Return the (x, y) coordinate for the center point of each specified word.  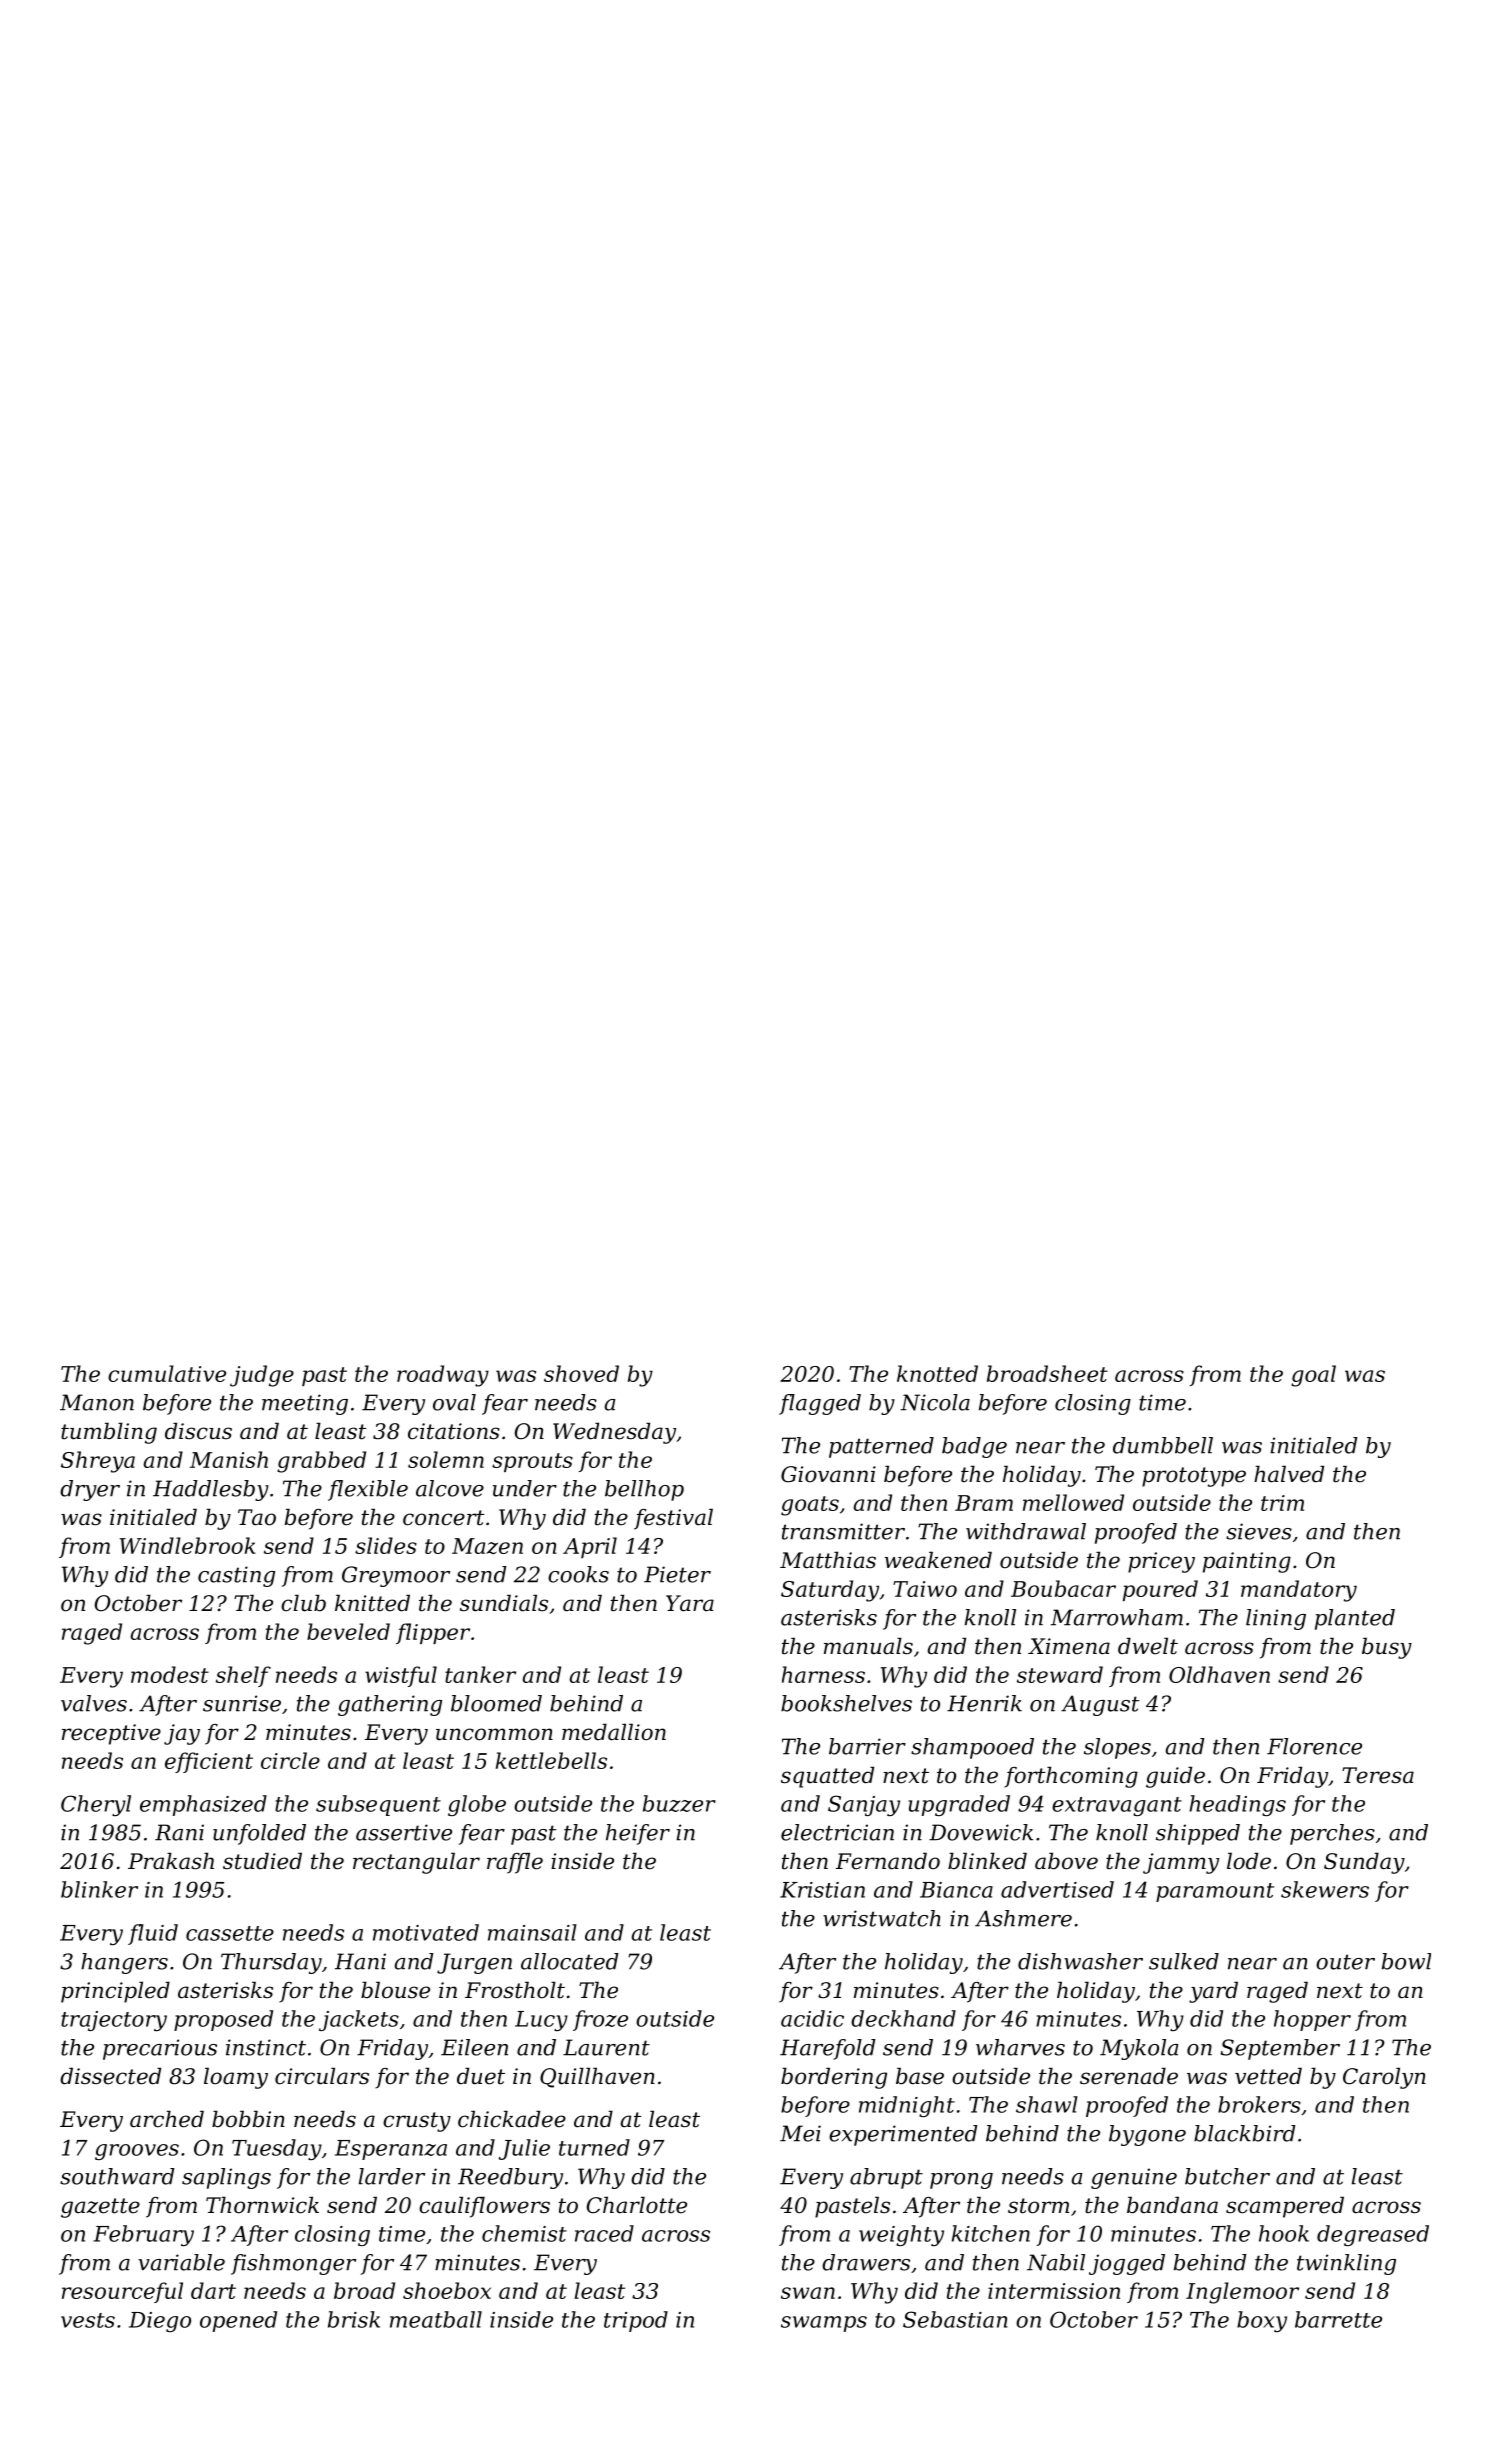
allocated (569, 1961)
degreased (1373, 2235)
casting (236, 1576)
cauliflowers (484, 2207)
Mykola (1139, 2049)
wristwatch (882, 1918)
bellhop (644, 1490)
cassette (230, 1933)
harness (823, 1674)
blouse (395, 1990)
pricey (1161, 1562)
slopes (1117, 1748)
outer (1345, 1962)
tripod (636, 2321)
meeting (305, 1404)
